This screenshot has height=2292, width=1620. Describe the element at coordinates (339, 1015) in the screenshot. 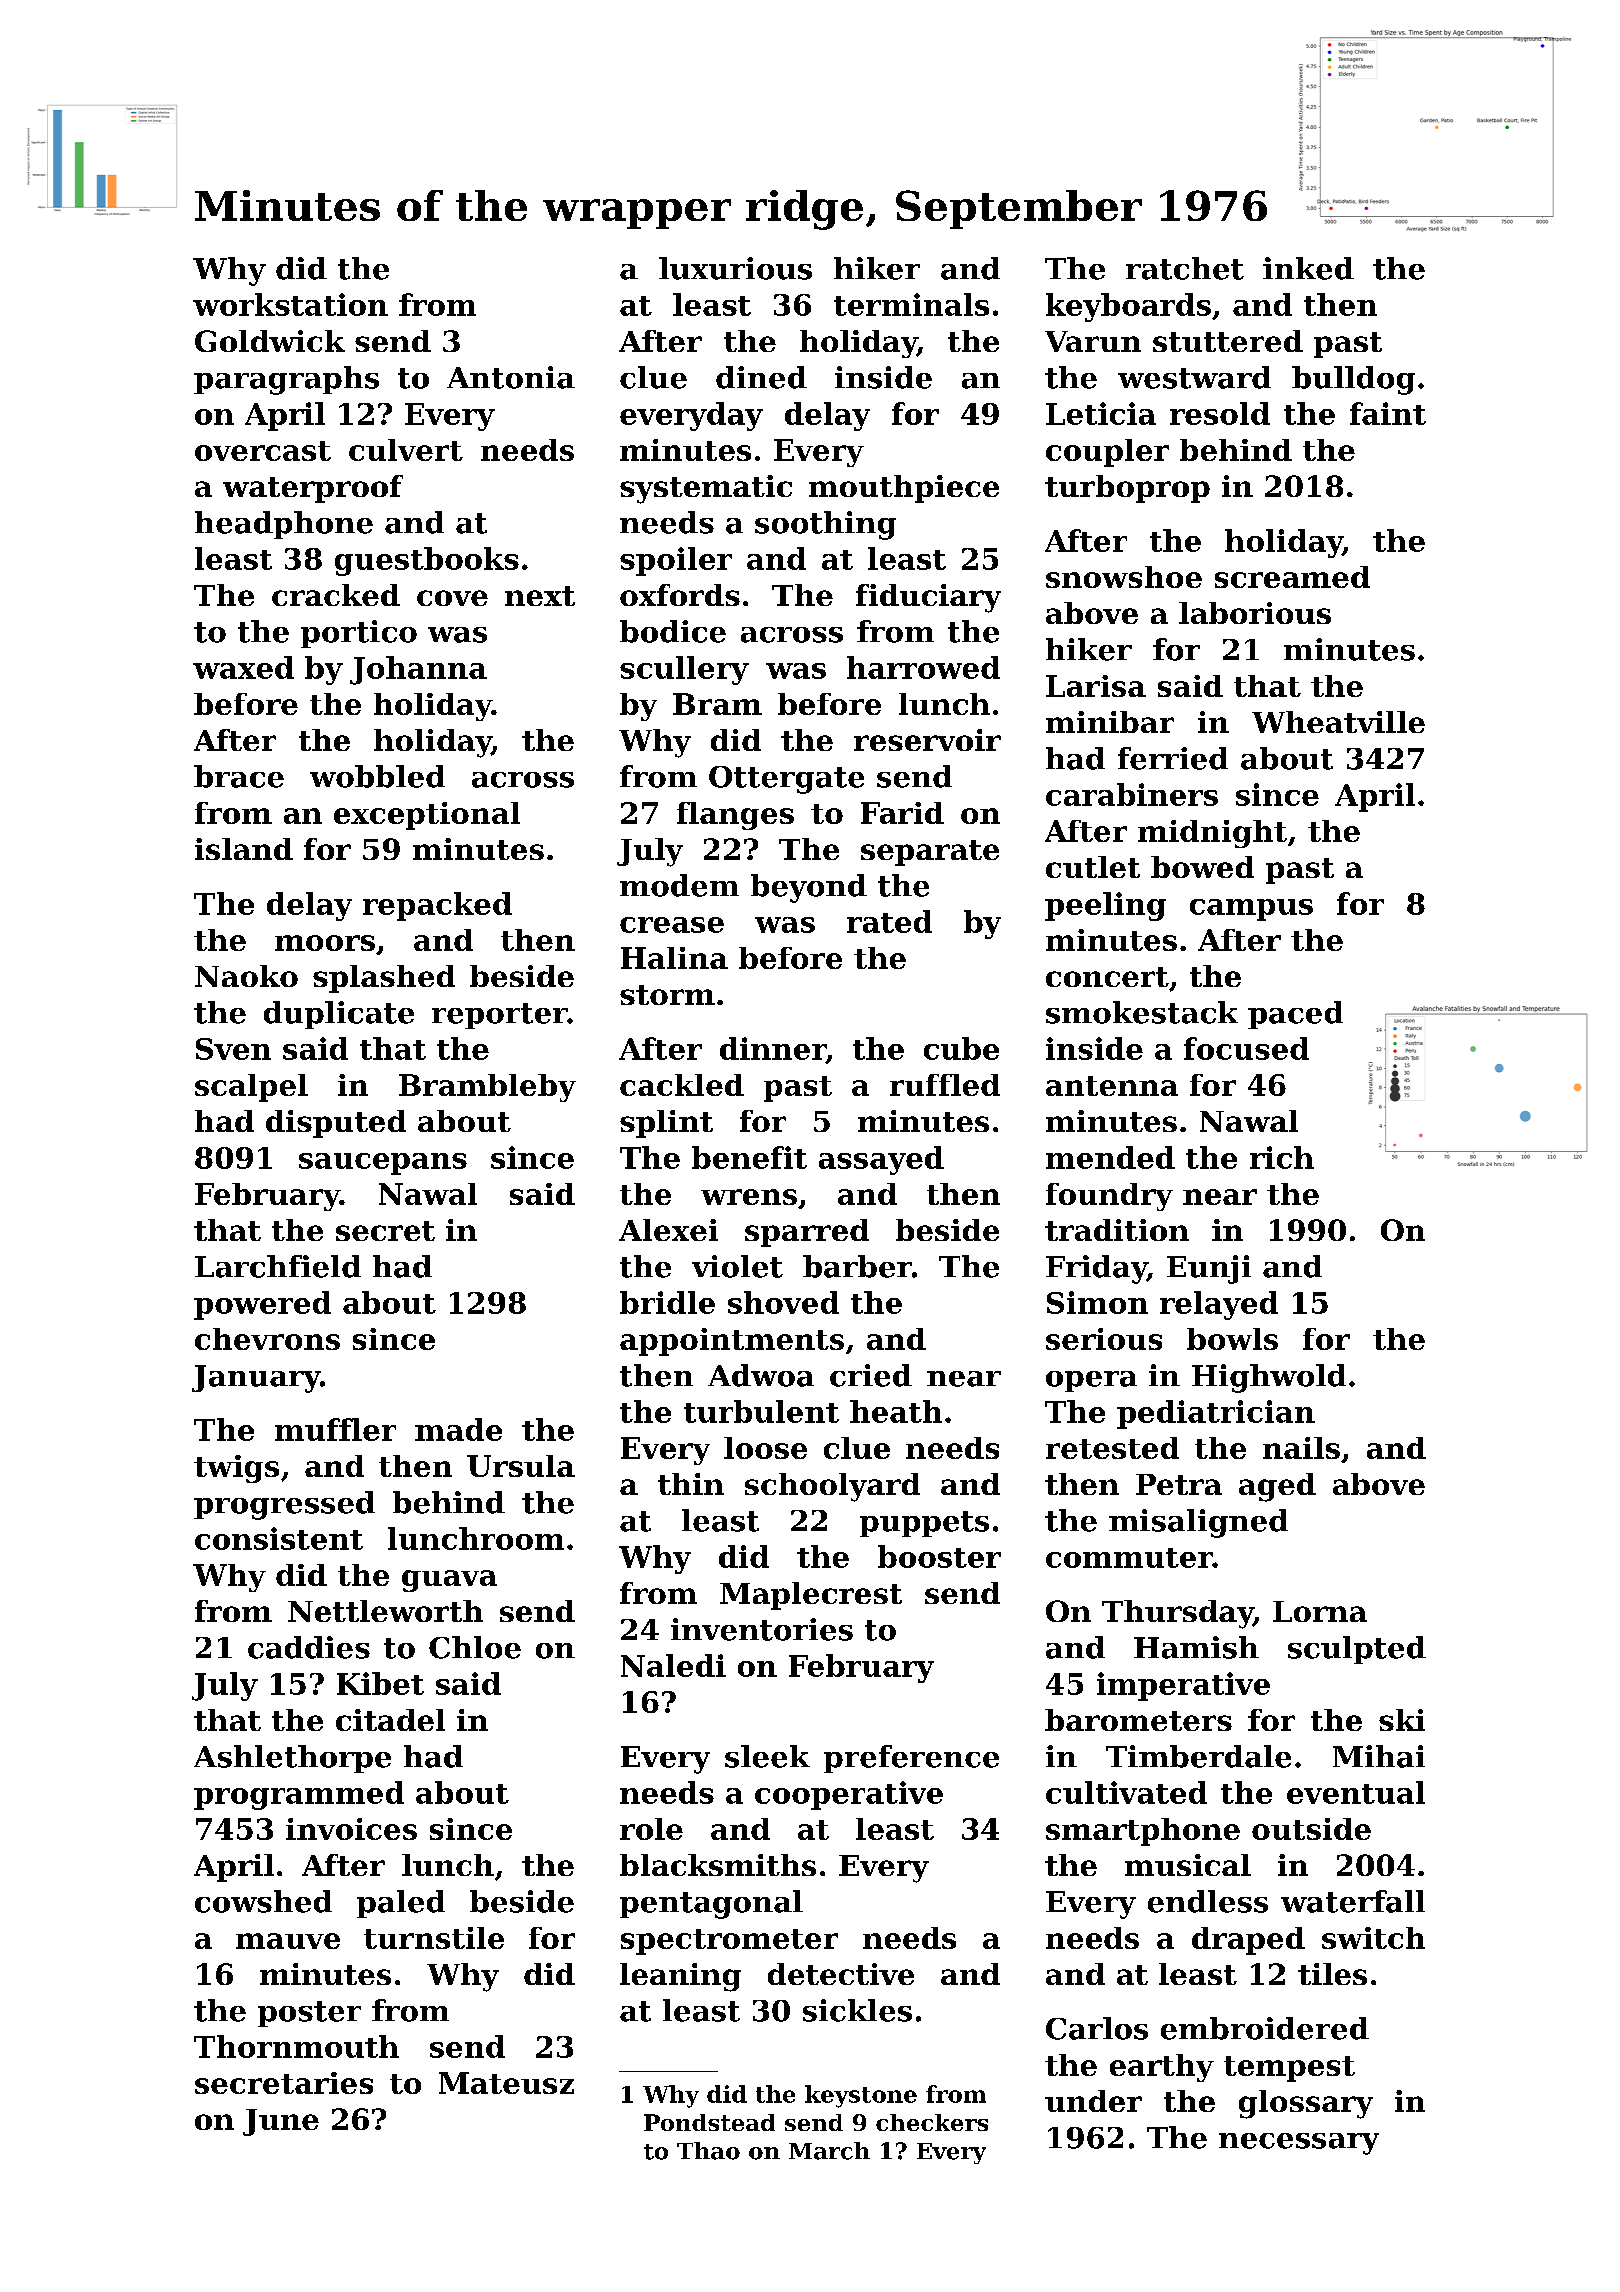

I see `duplicate` at that location.
